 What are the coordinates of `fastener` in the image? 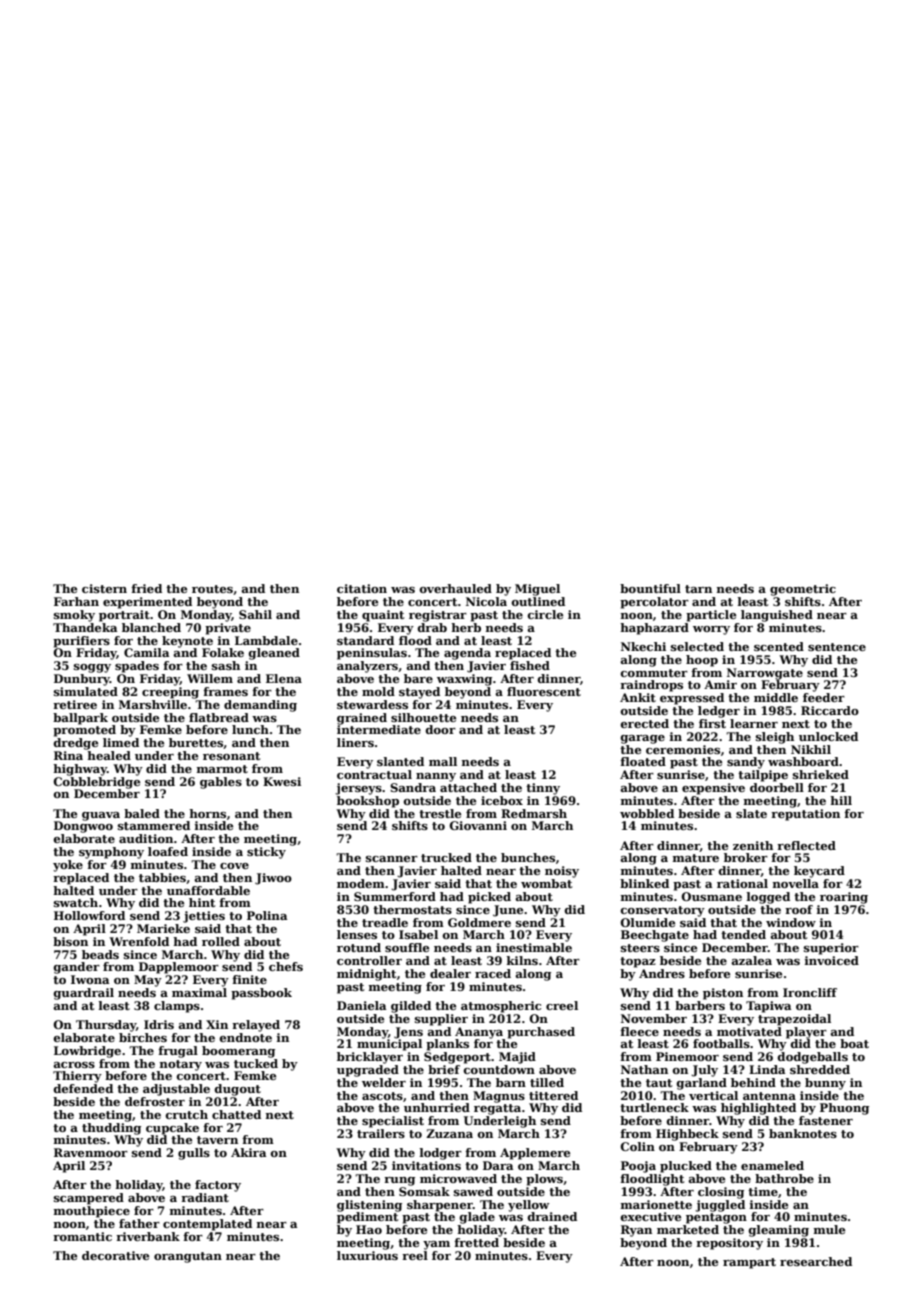 It's located at (826, 1120).
